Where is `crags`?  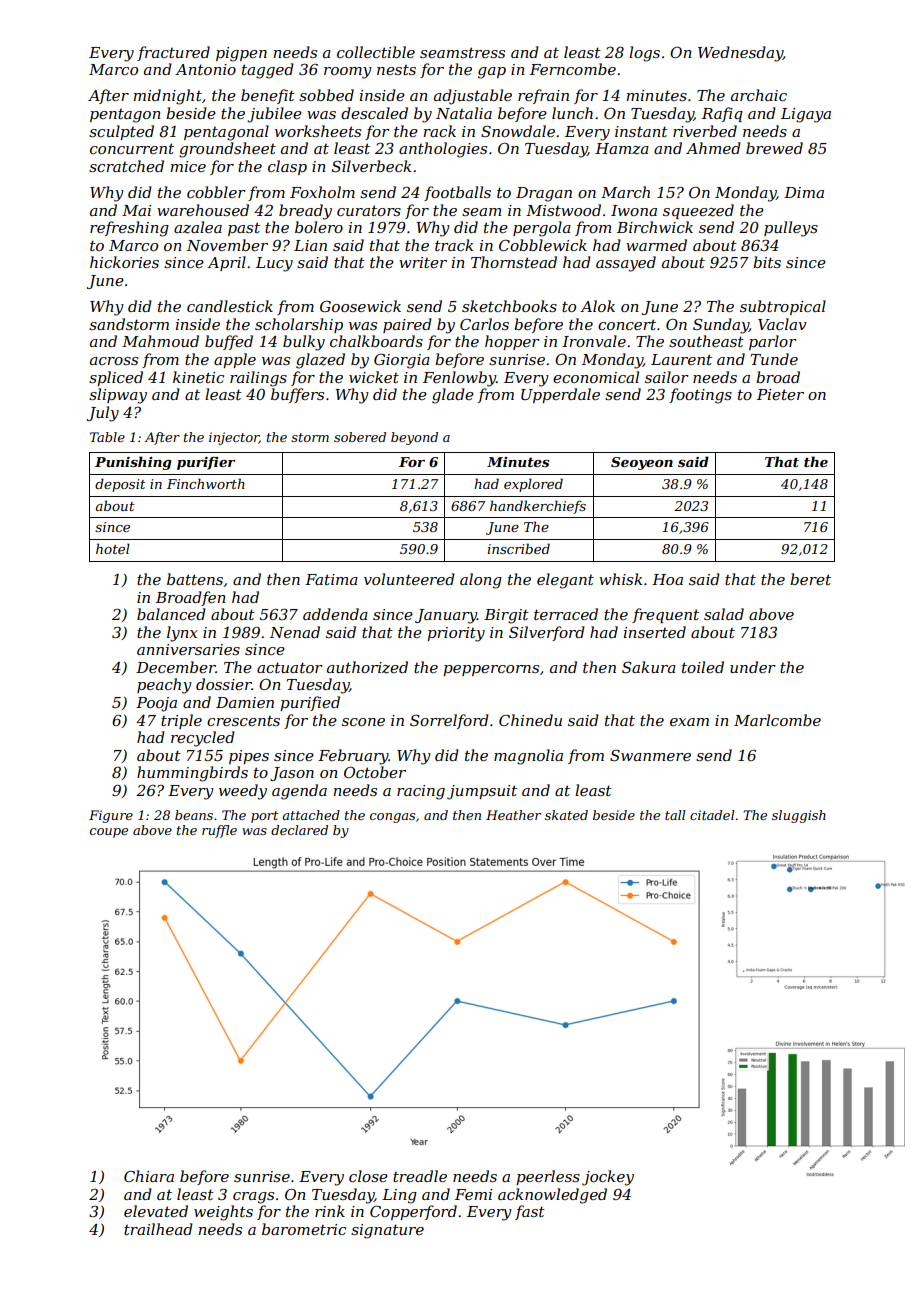 crags is located at coordinates (253, 1198).
